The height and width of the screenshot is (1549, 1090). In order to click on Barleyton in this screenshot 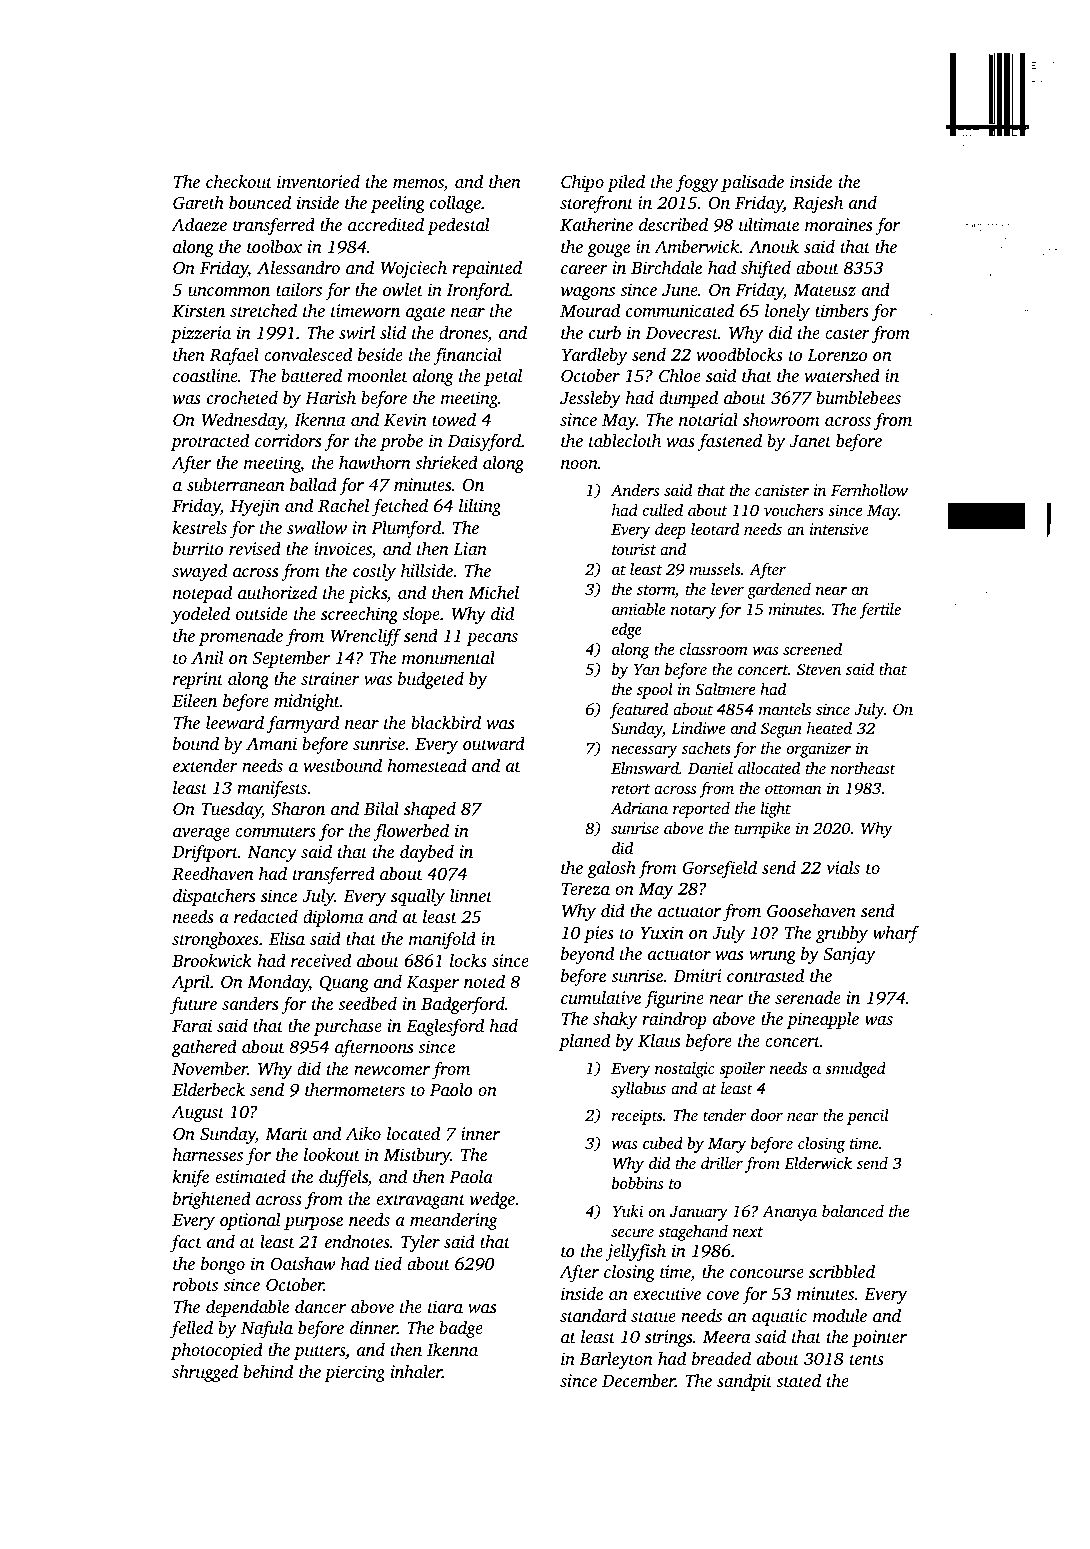, I will do `click(616, 1360)`.
